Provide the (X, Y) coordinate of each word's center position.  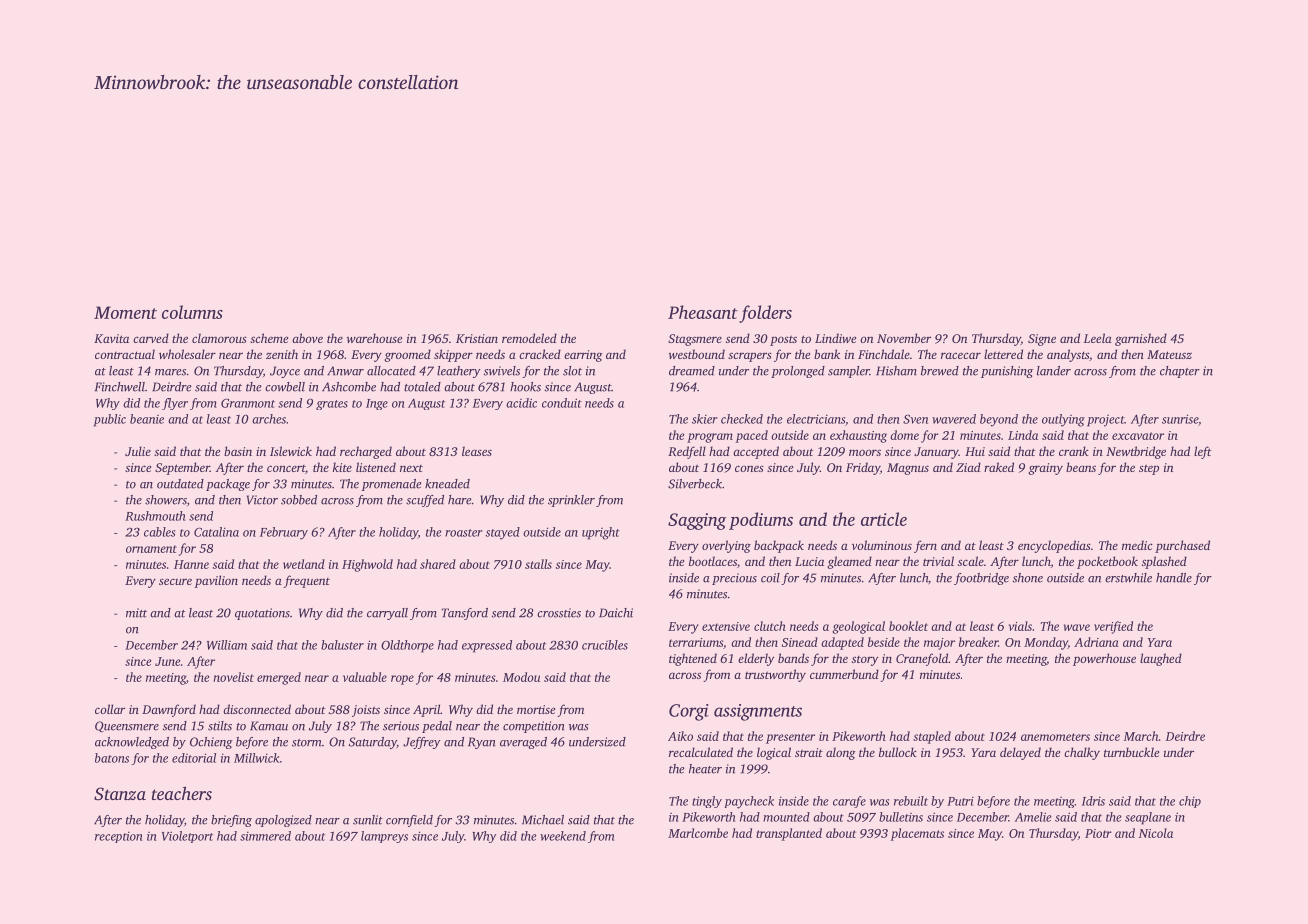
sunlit (368, 820)
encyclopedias (1054, 546)
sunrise (1180, 419)
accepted (756, 452)
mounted (786, 817)
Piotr (1098, 833)
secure (175, 581)
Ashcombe (349, 387)
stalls (538, 564)
